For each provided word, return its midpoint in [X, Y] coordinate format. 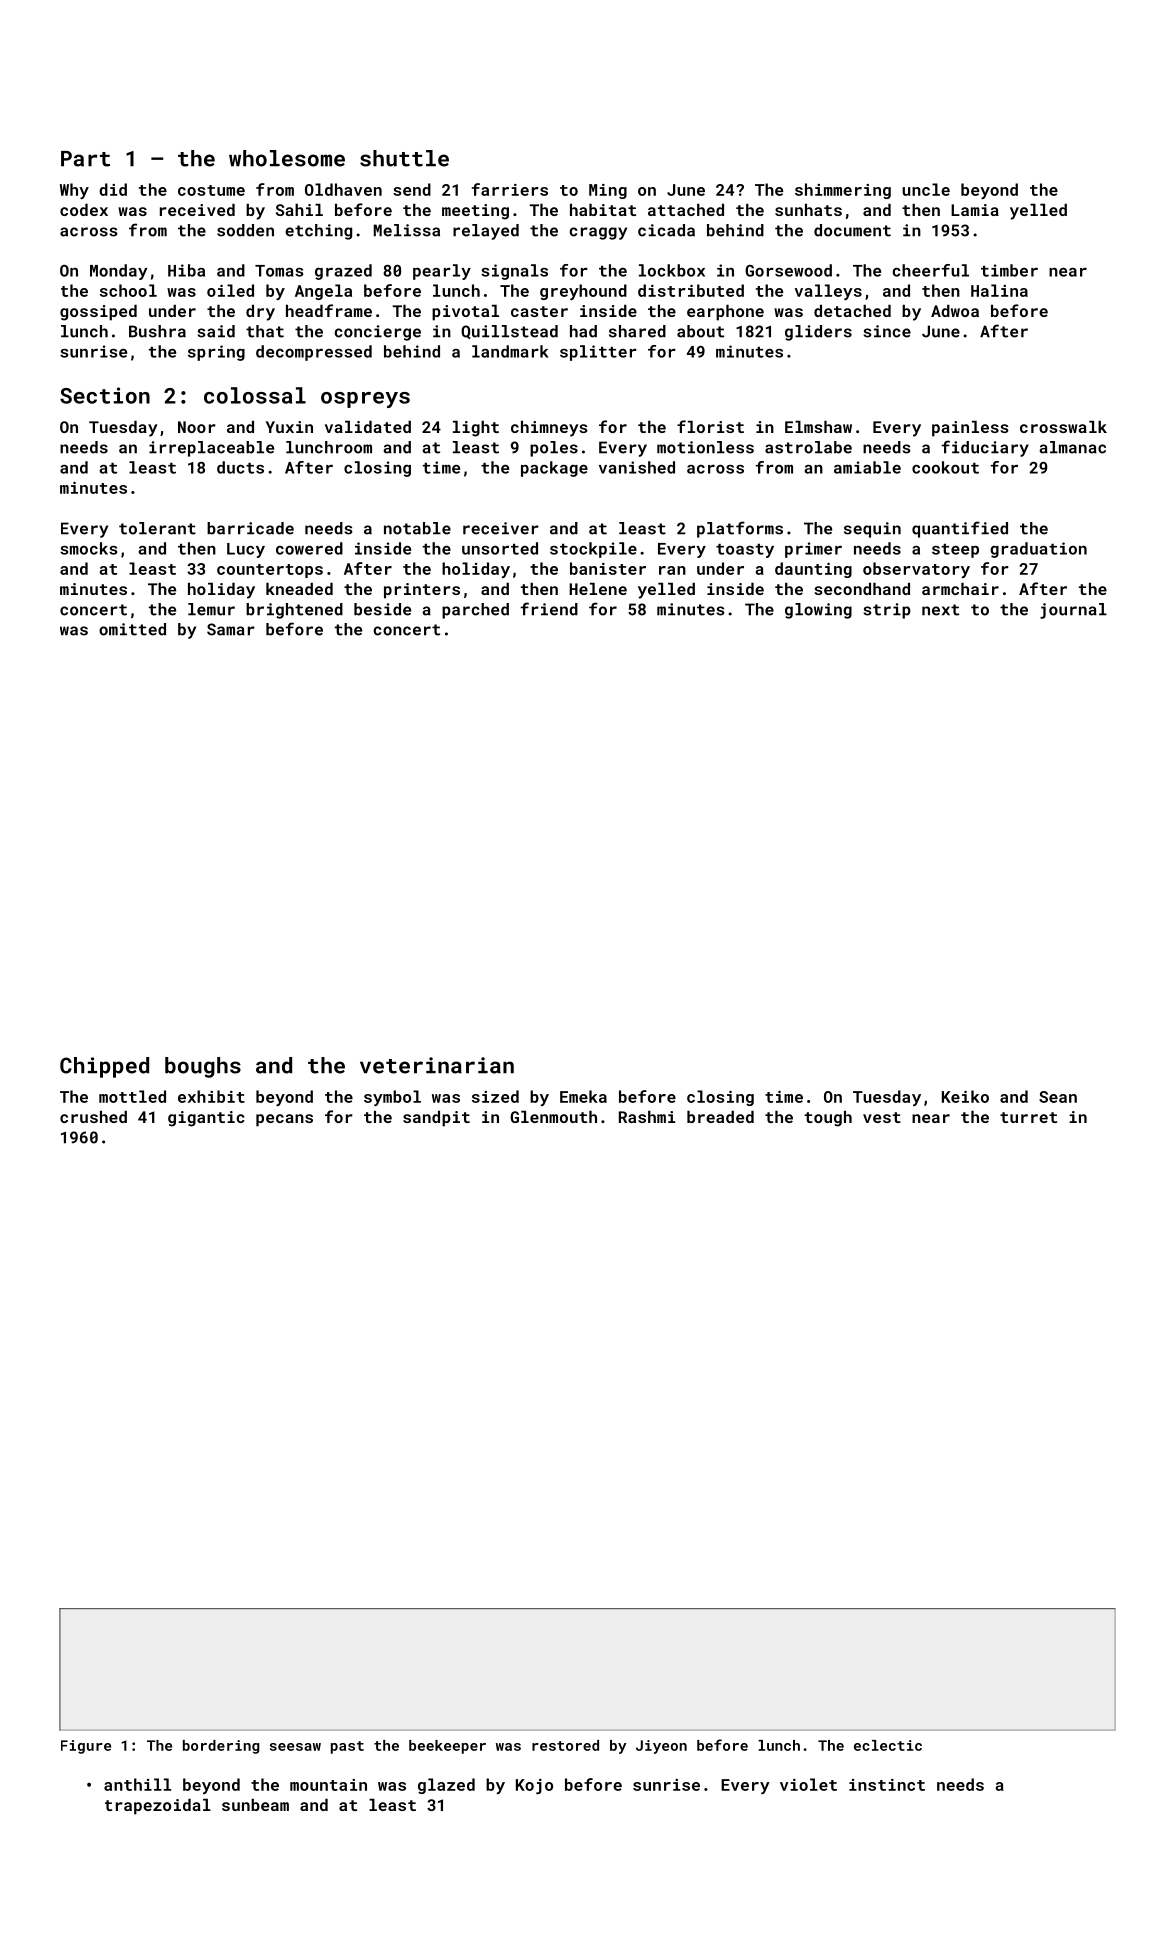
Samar [231, 629]
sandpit [436, 1119]
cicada [666, 230]
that [265, 331]
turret [1028, 1117]
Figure [86, 1747]
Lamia [975, 210]
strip [887, 611]
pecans [284, 1120]
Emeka [583, 1096]
